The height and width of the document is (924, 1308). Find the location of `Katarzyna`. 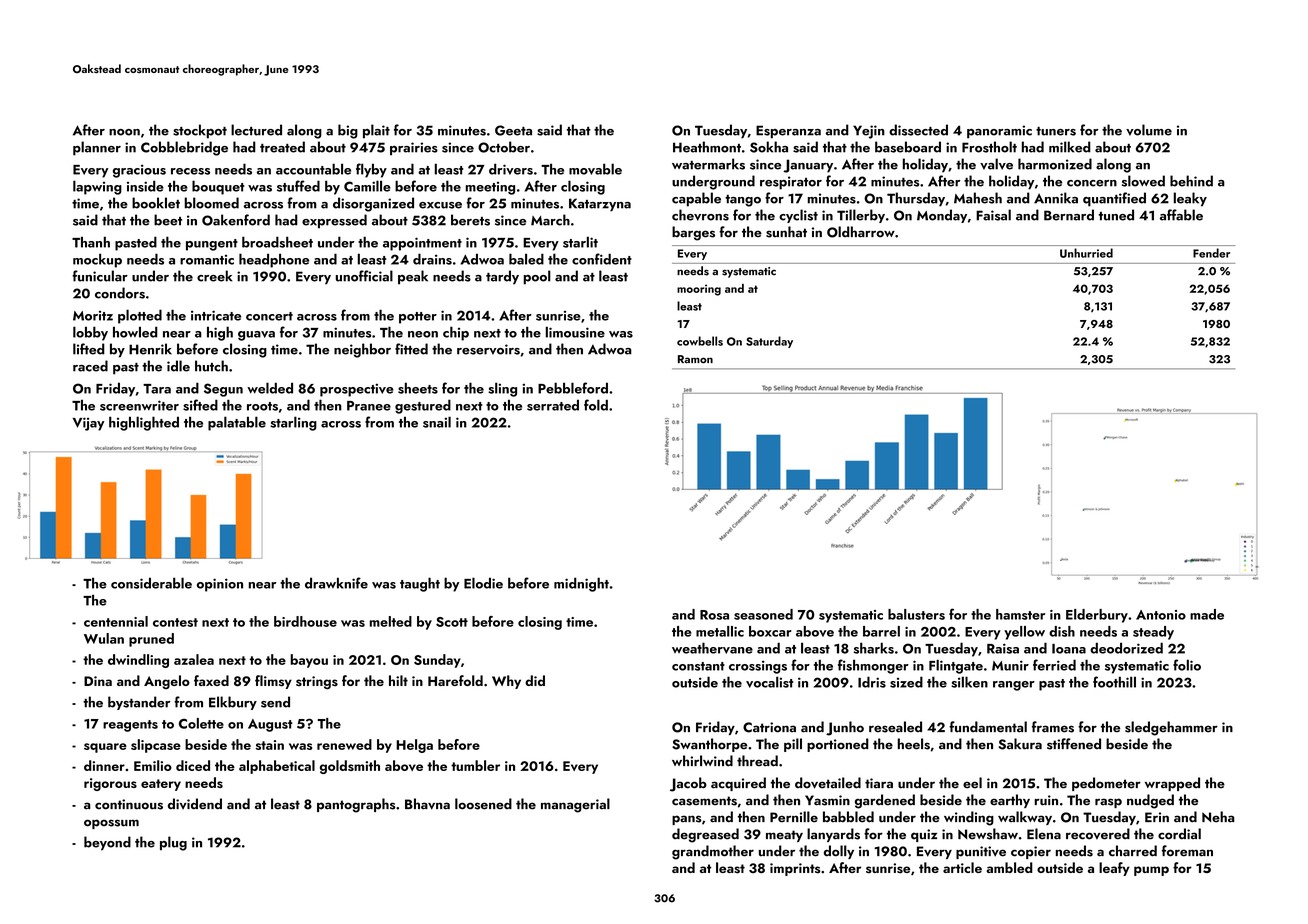

Katarzyna is located at coordinates (600, 205).
